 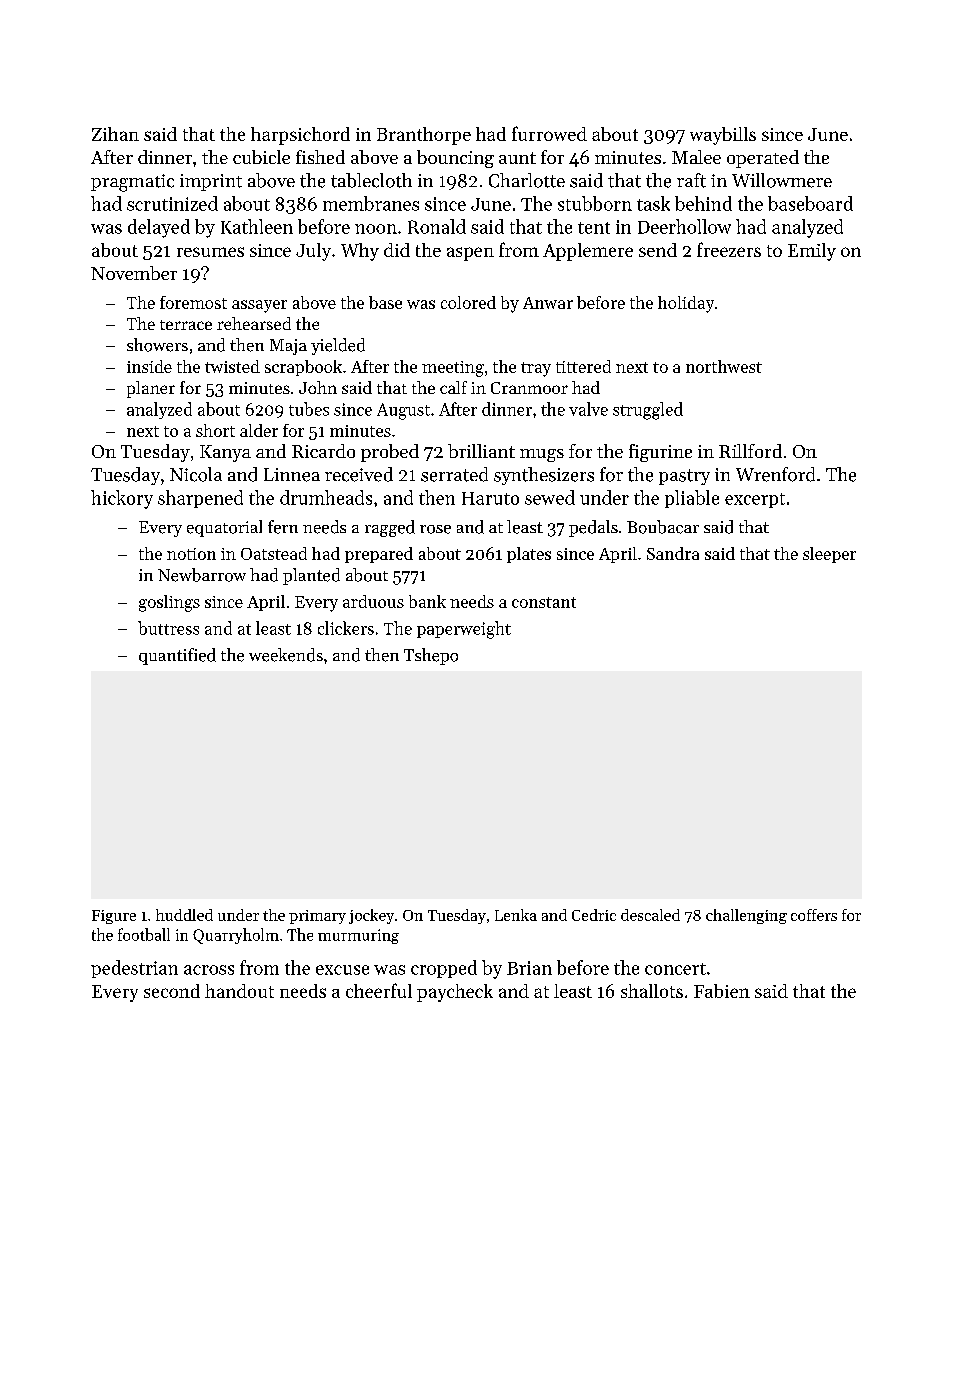 I want to click on Wrenford, so click(x=775, y=474).
